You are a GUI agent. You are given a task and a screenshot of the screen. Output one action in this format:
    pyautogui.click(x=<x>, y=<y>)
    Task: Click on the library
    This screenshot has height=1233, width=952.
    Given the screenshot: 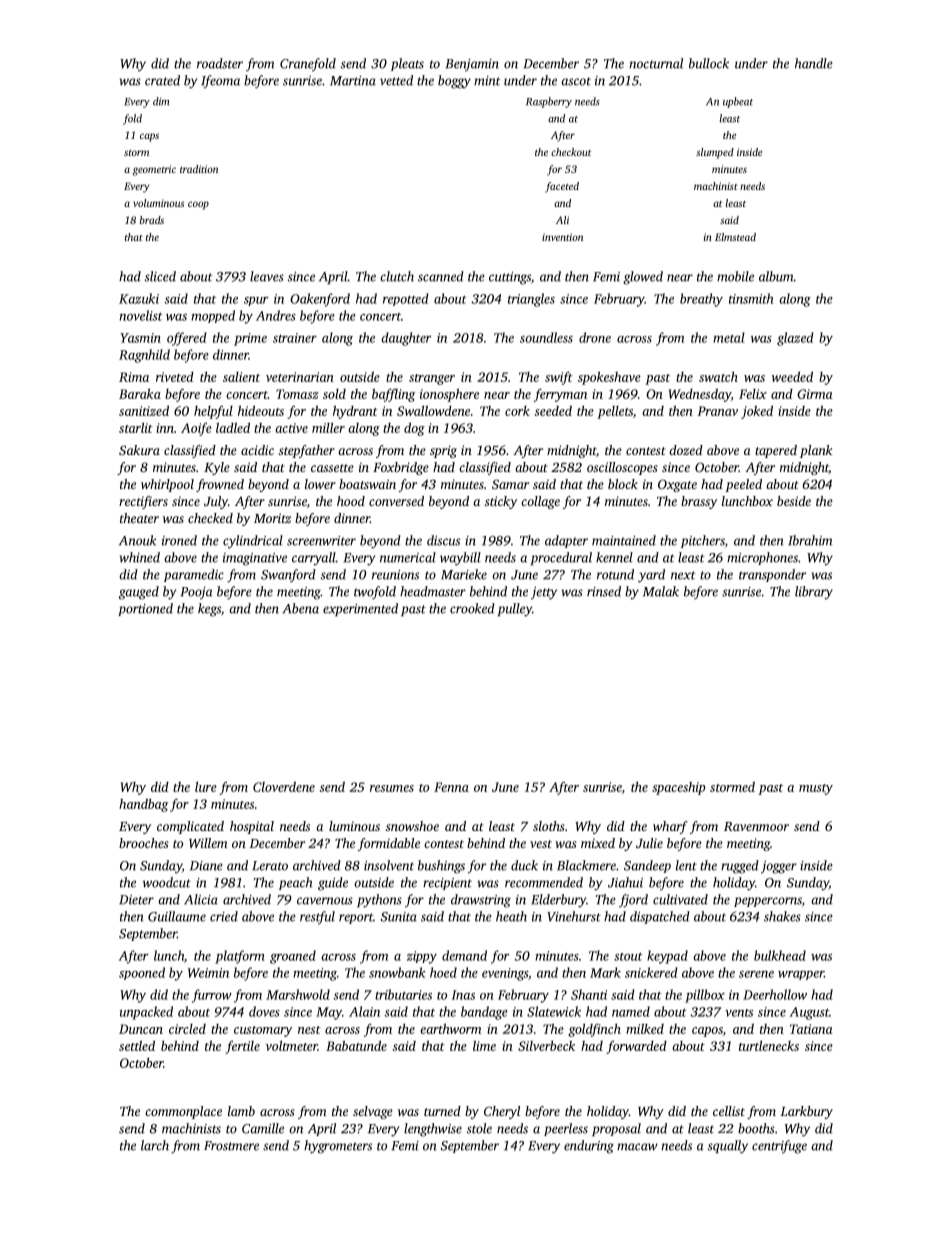 What is the action you would take?
    pyautogui.click(x=814, y=593)
